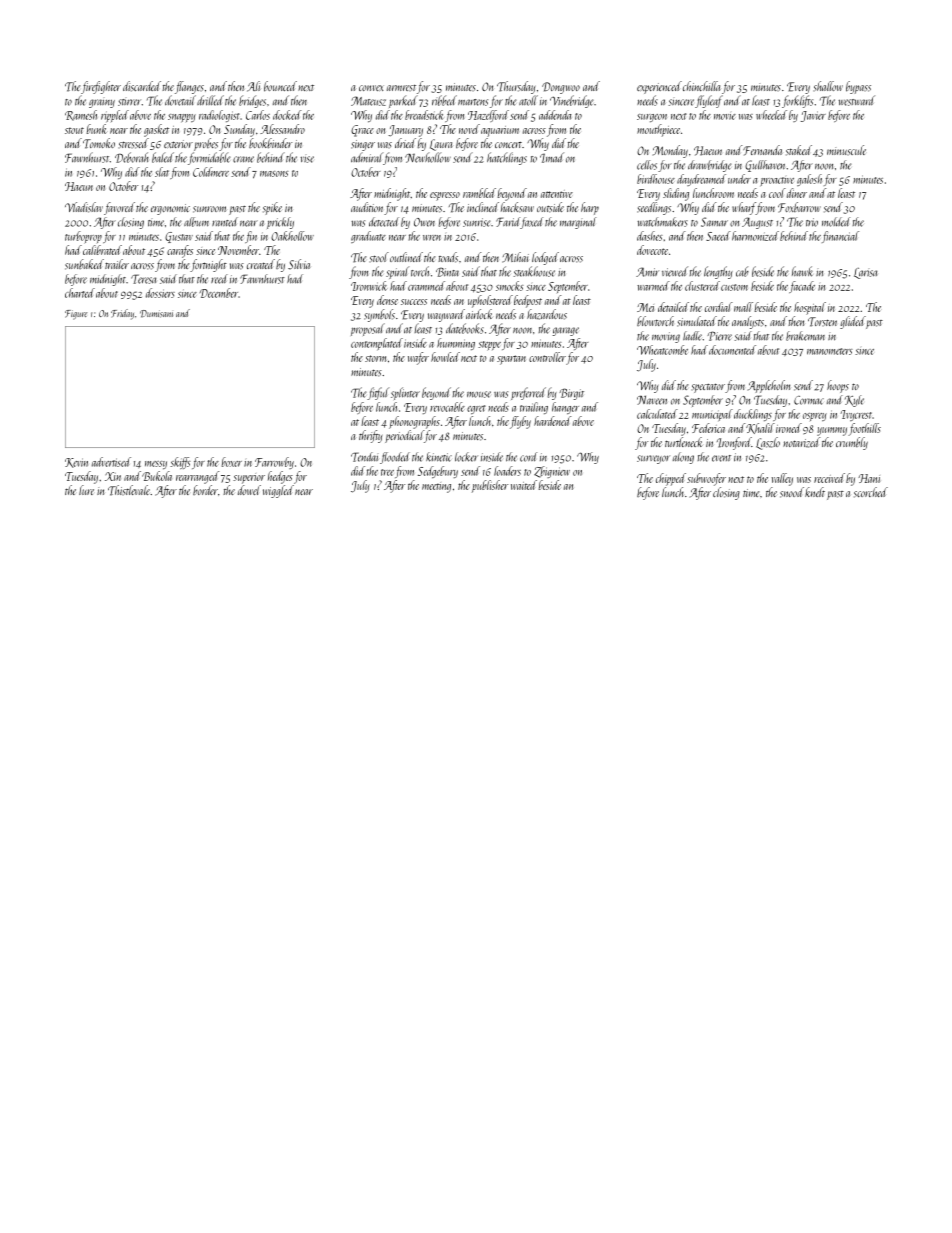 The height and width of the screenshot is (1233, 952). What do you see at coordinates (561, 88) in the screenshot?
I see `Dongwoo` at bounding box center [561, 88].
